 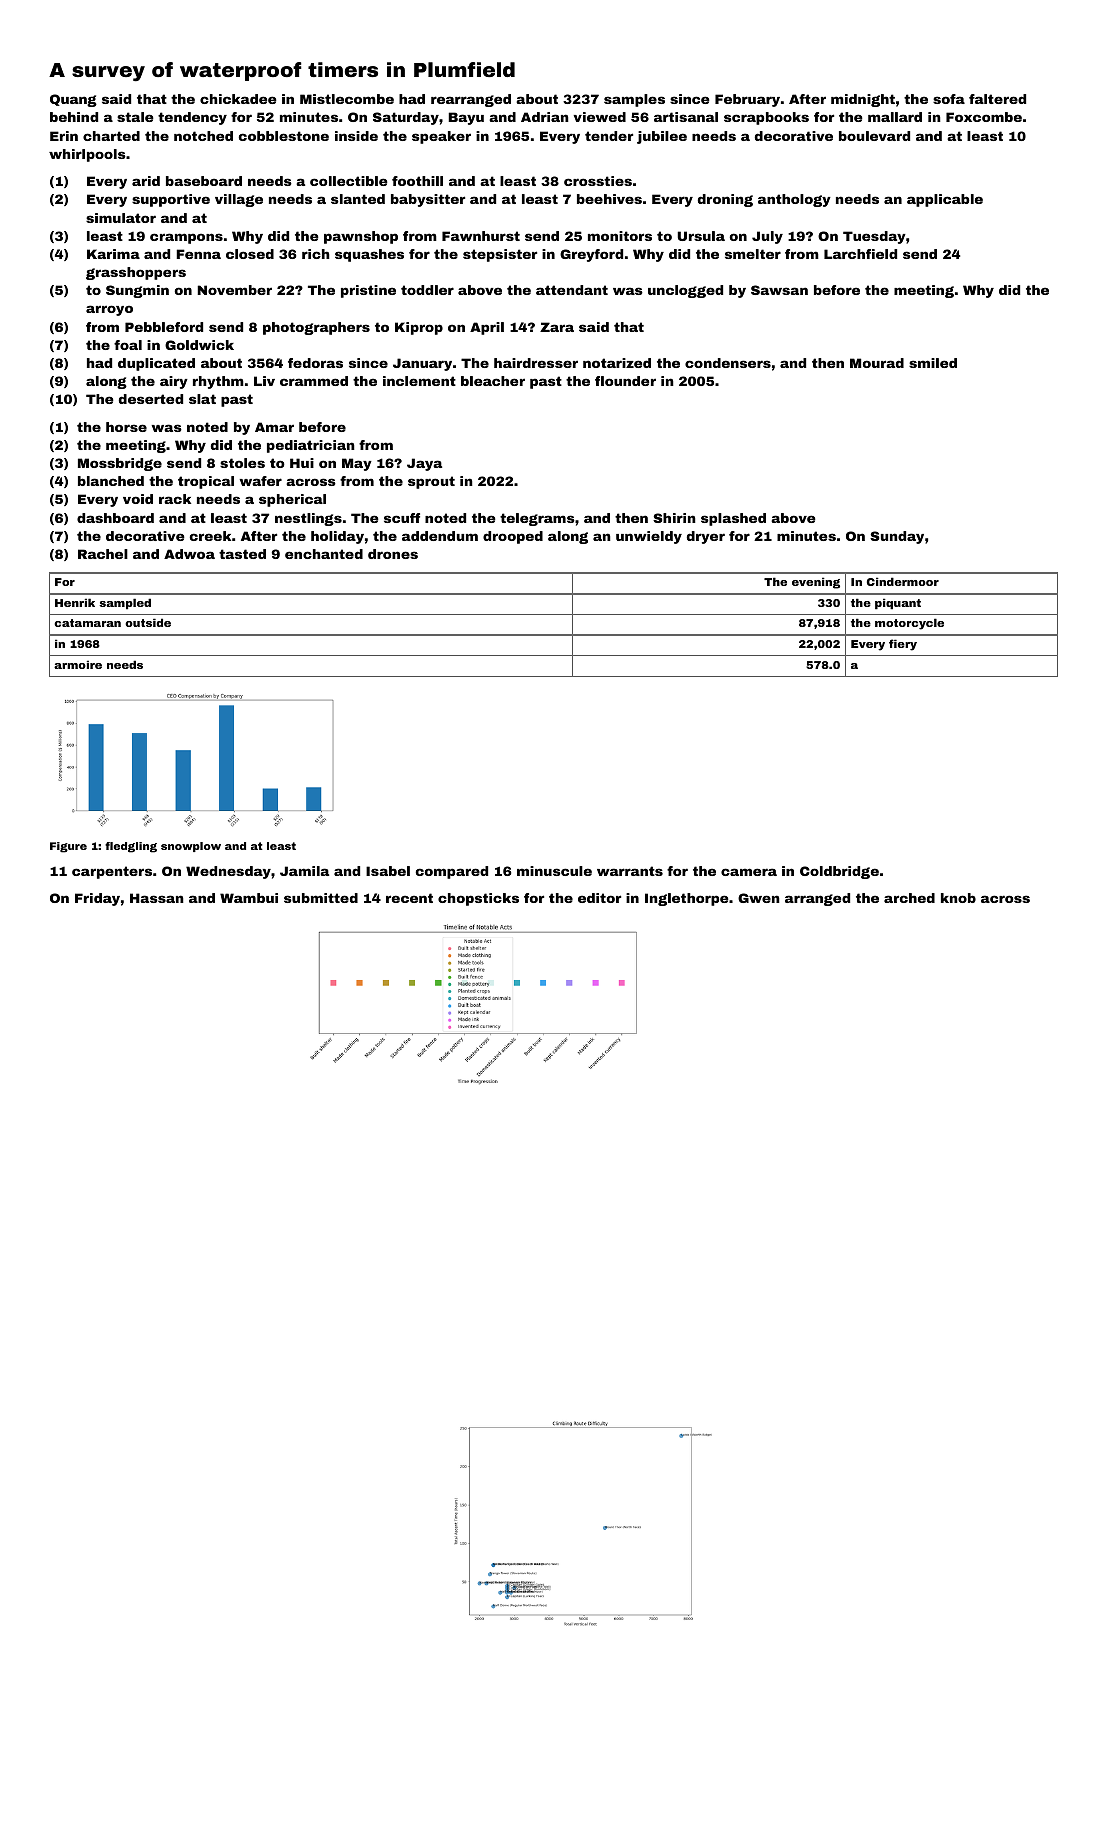 I want to click on faltered, so click(x=997, y=99).
